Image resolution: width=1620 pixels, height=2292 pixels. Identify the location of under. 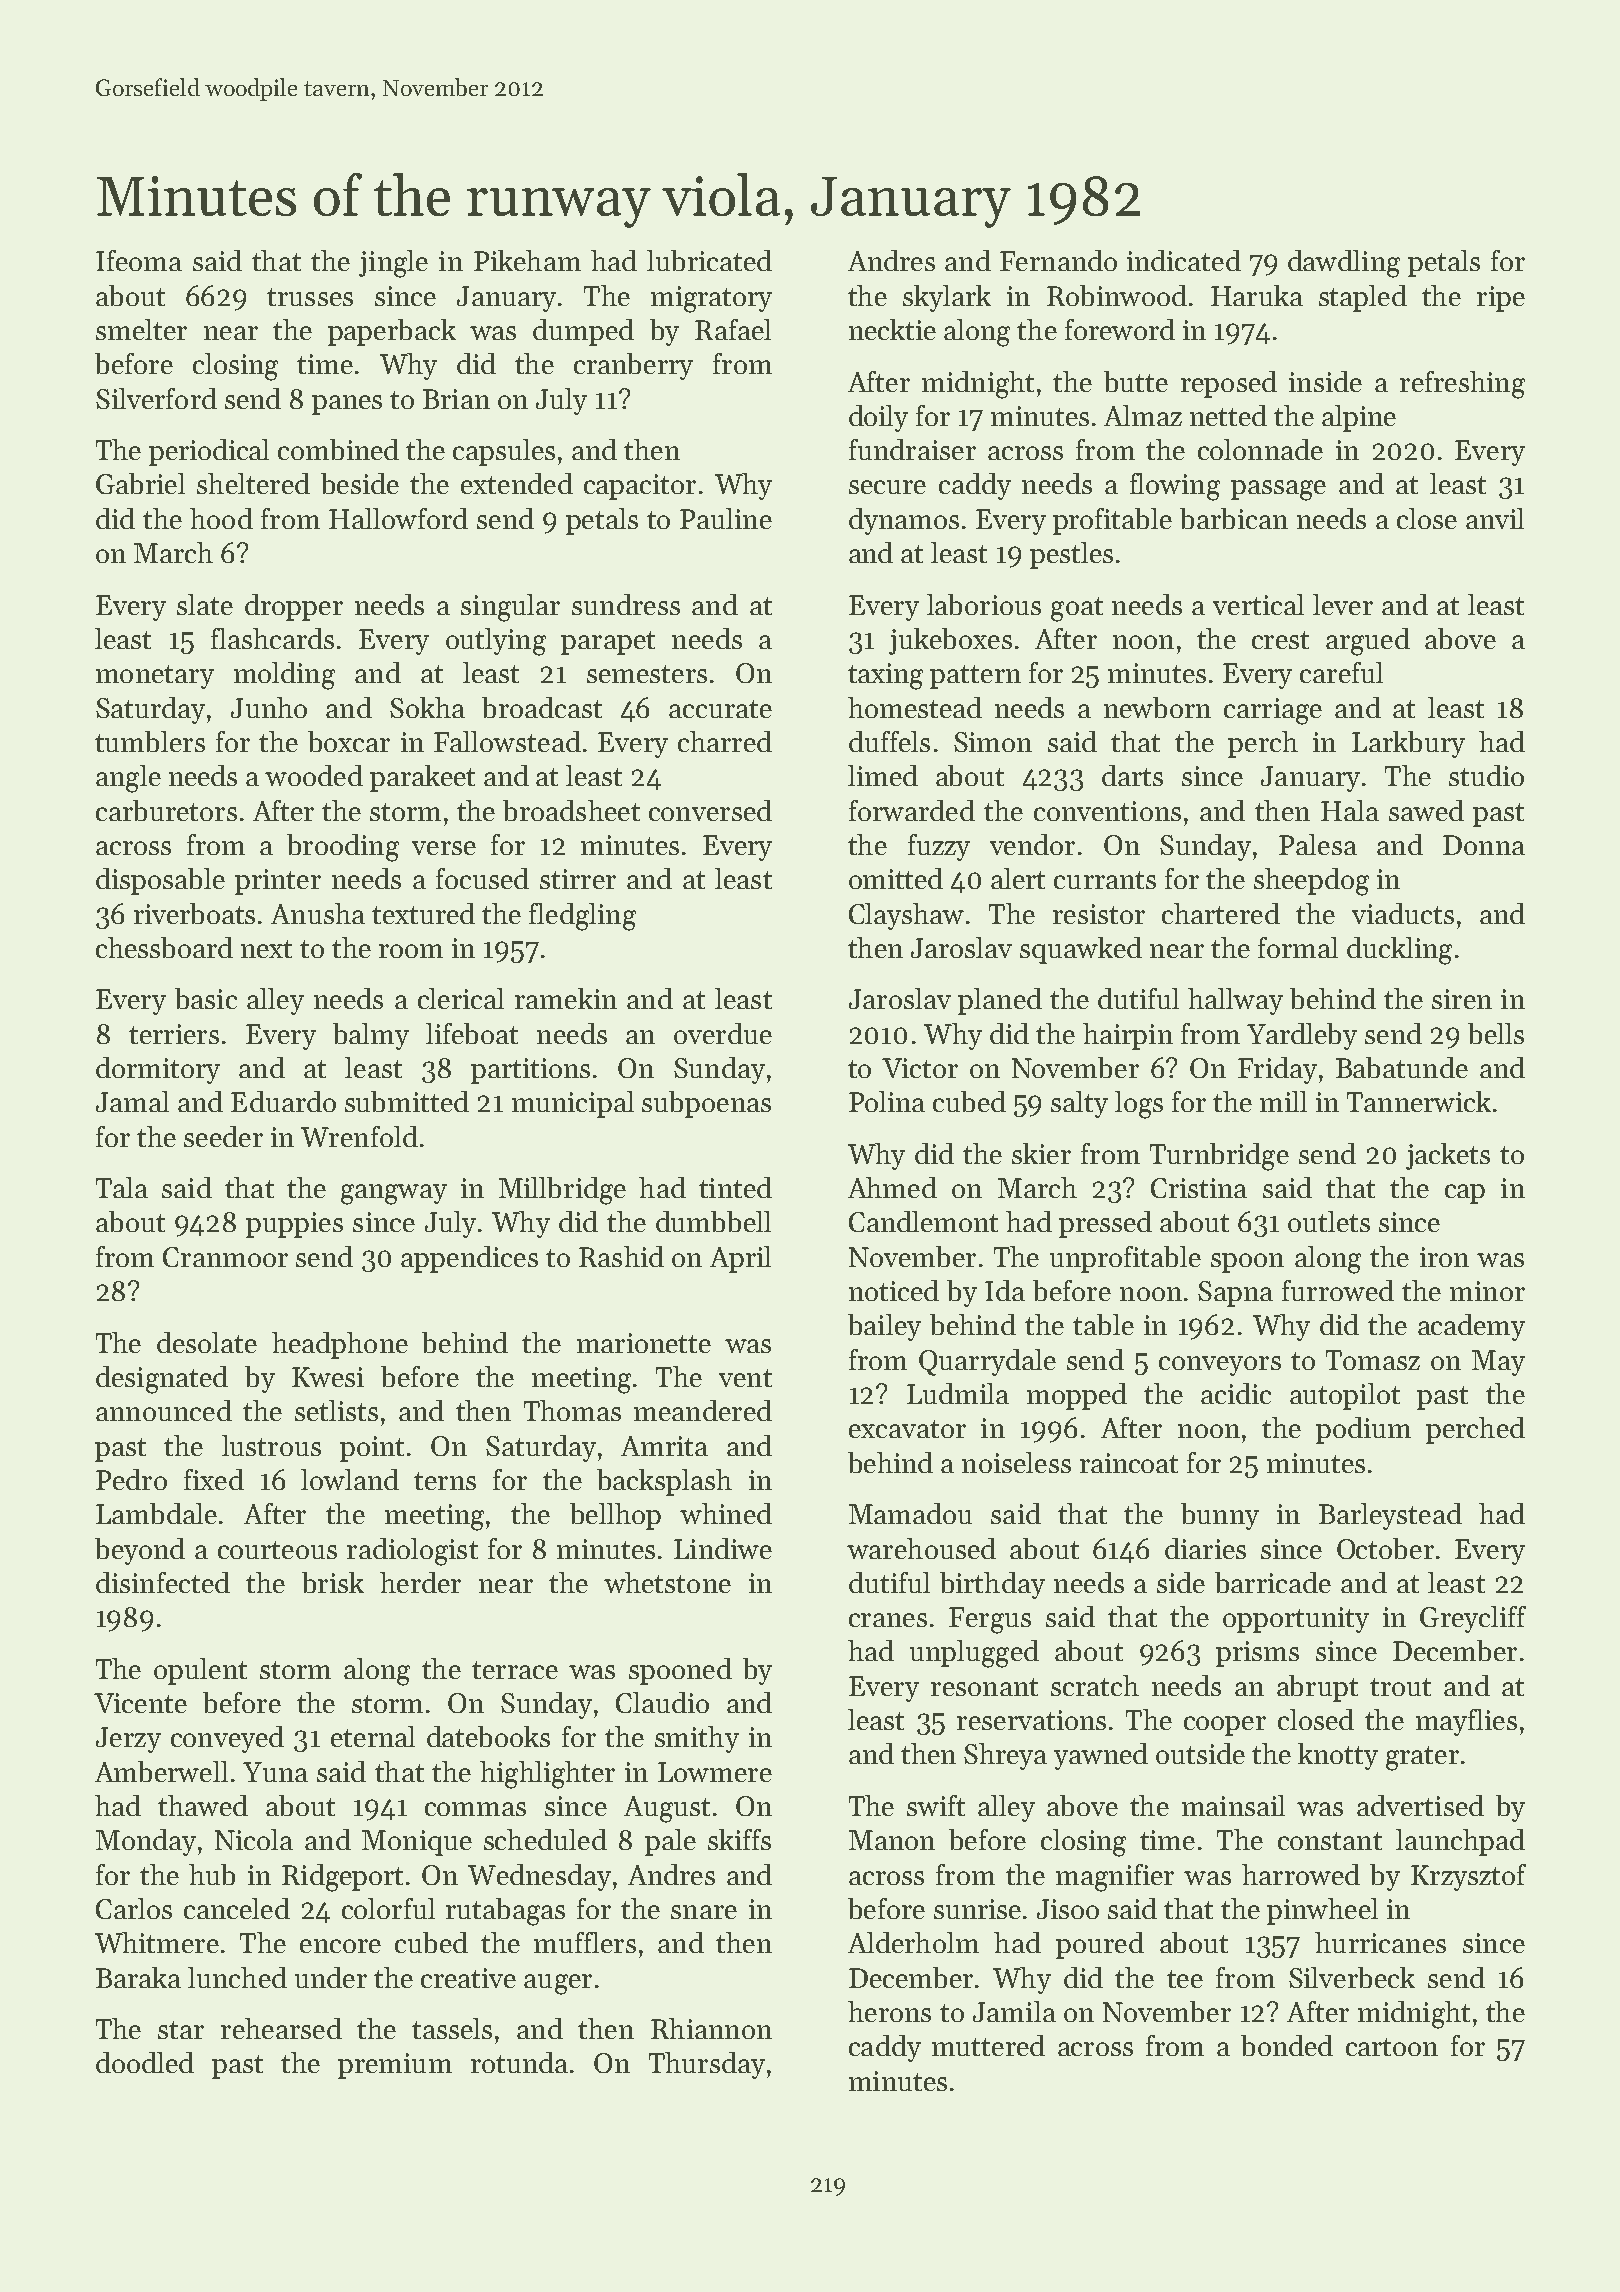
(331, 1977).
